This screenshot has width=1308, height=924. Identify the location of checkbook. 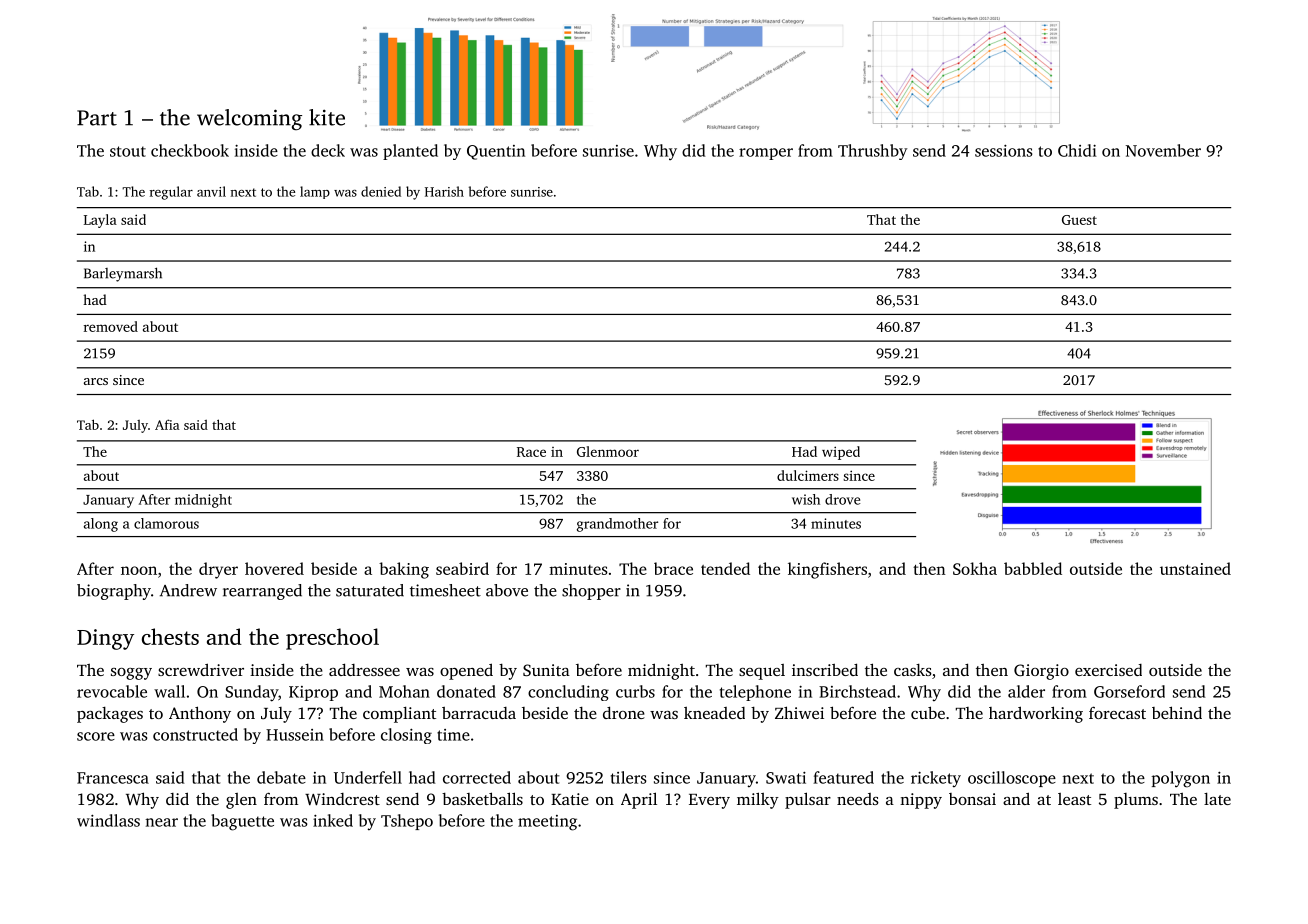
(190, 150).
